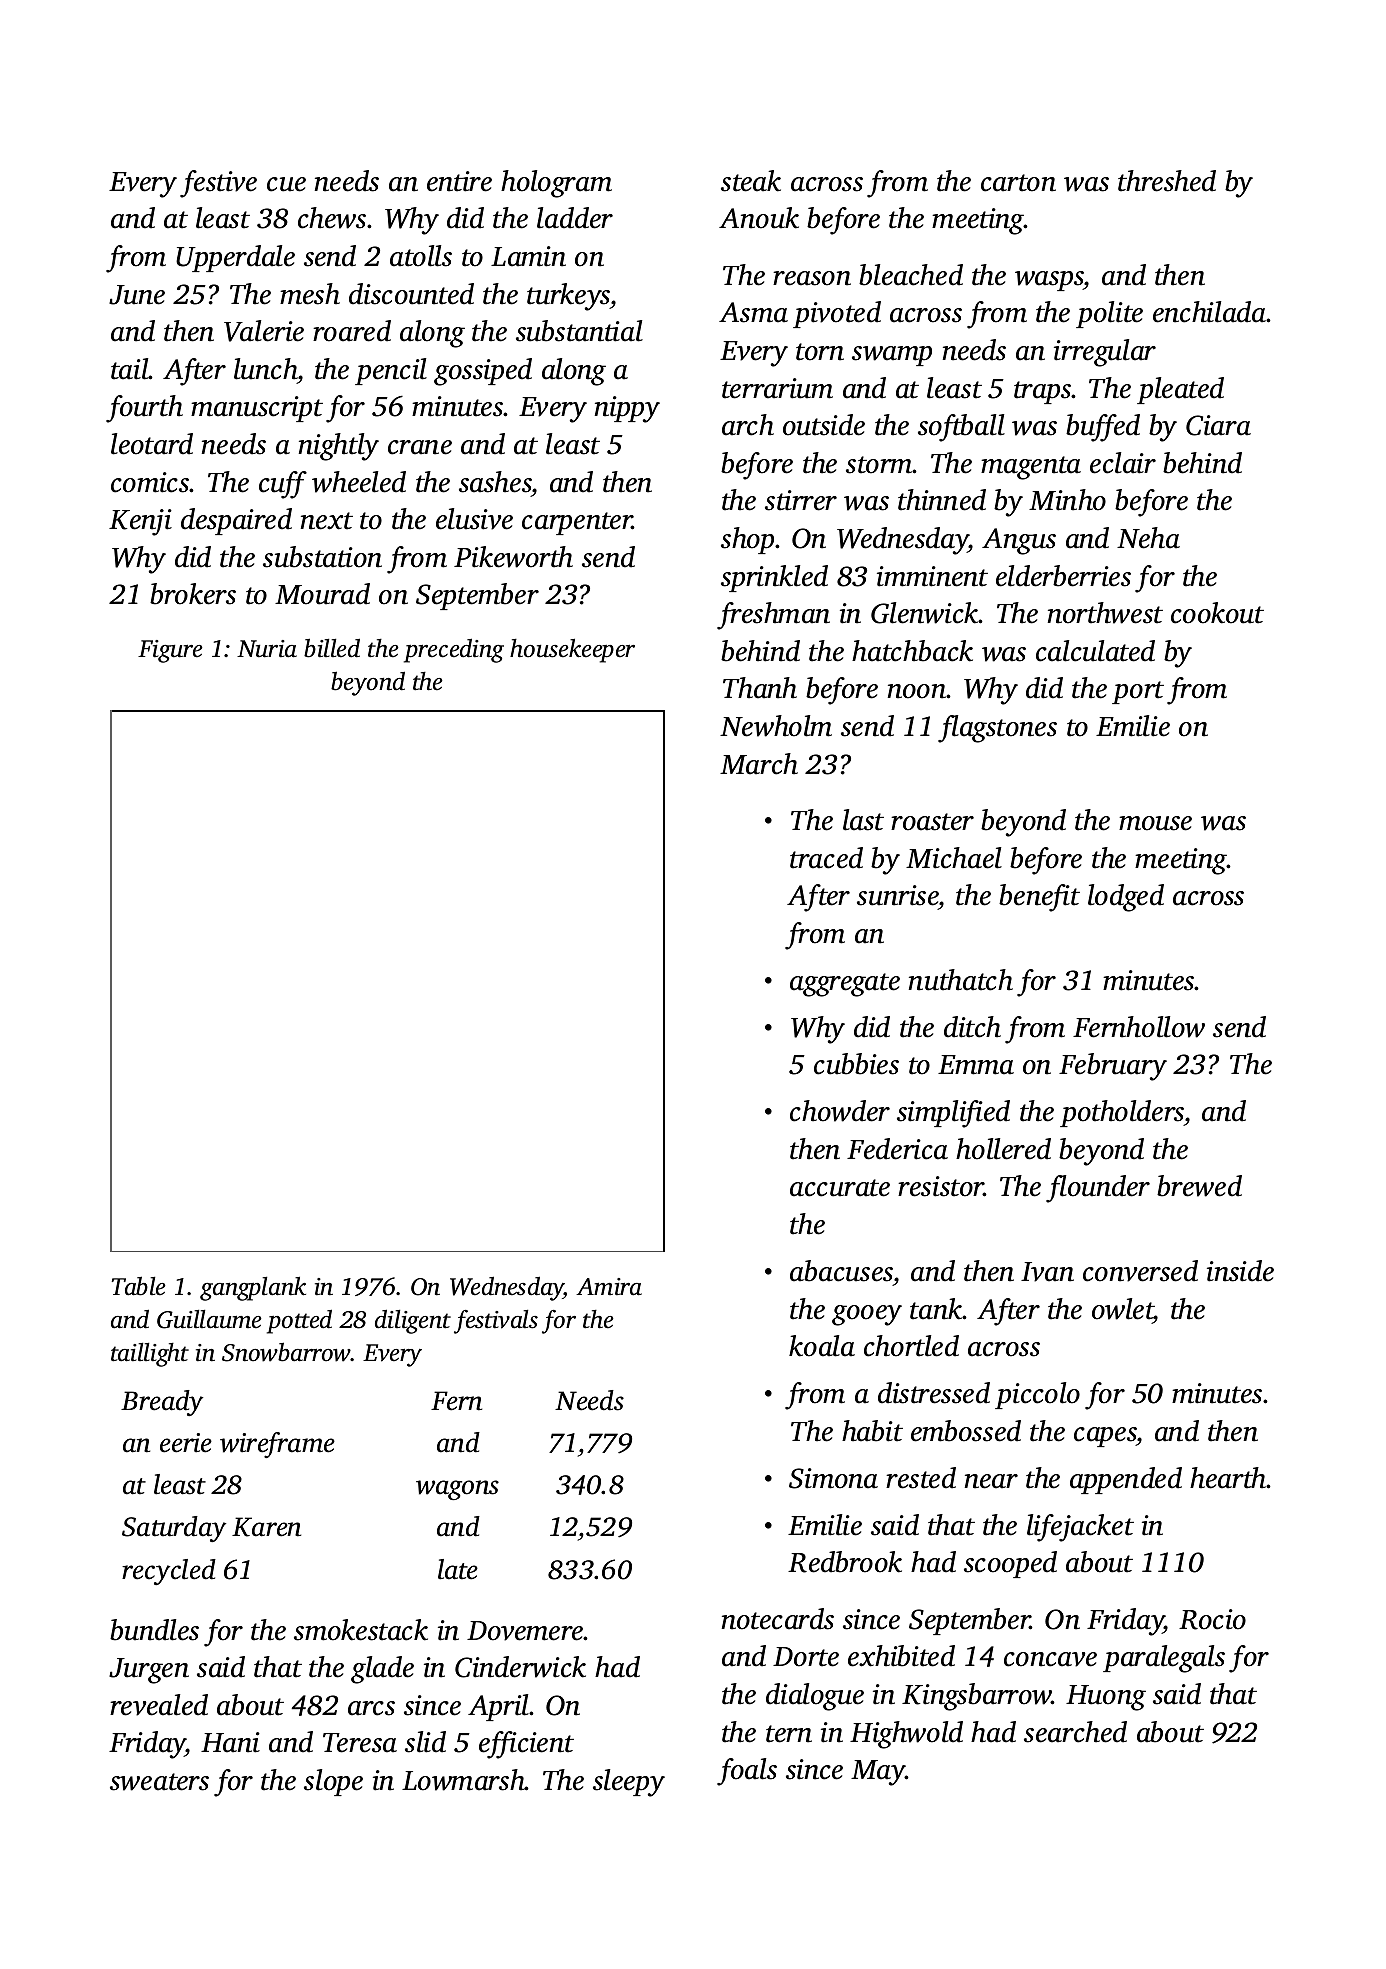  What do you see at coordinates (137, 295) in the screenshot?
I see `June` at bounding box center [137, 295].
